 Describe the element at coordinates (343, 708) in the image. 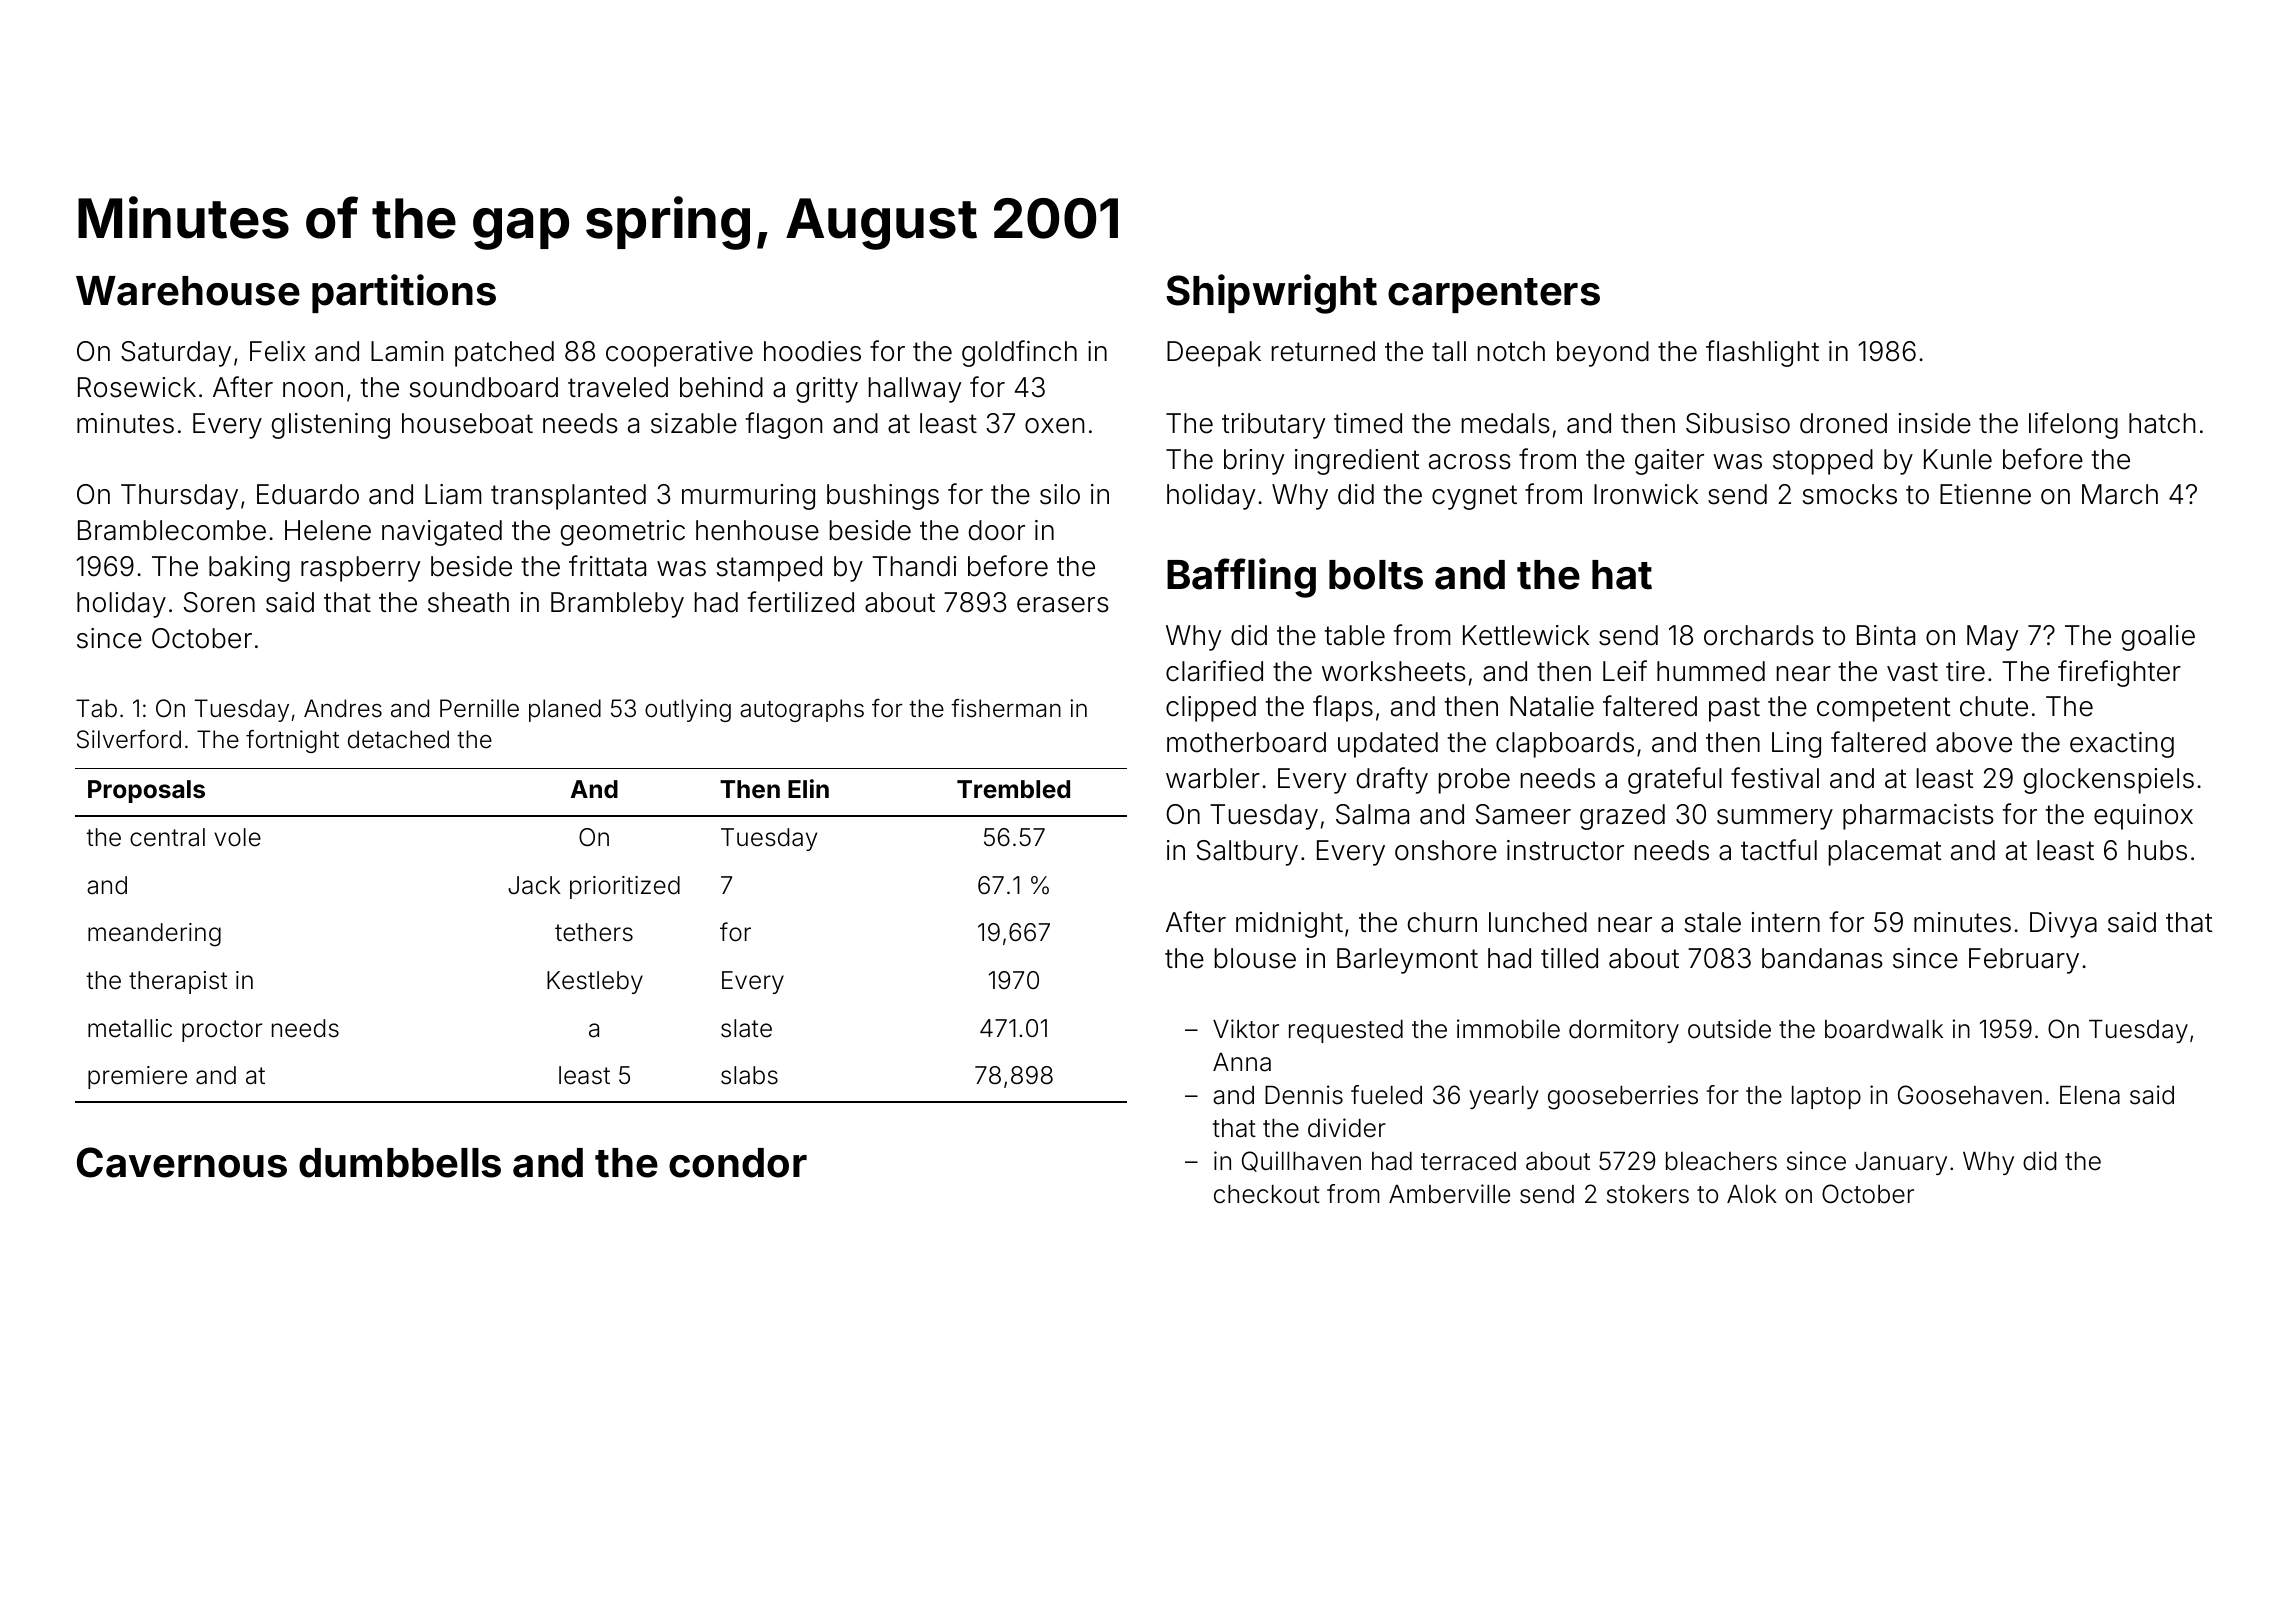

I see `Andres` at that location.
